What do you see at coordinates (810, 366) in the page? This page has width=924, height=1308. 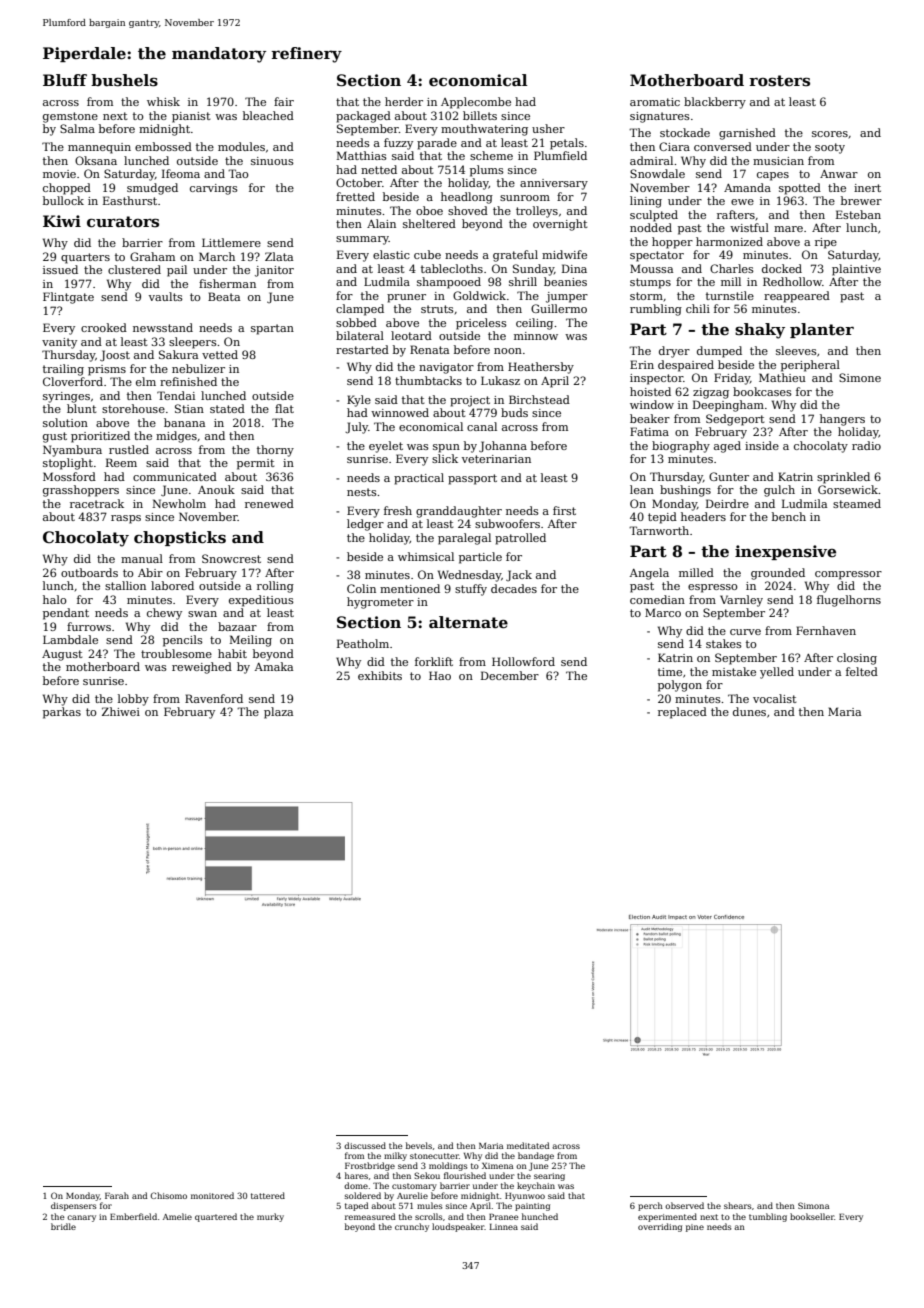 I see `peripheral` at bounding box center [810, 366].
